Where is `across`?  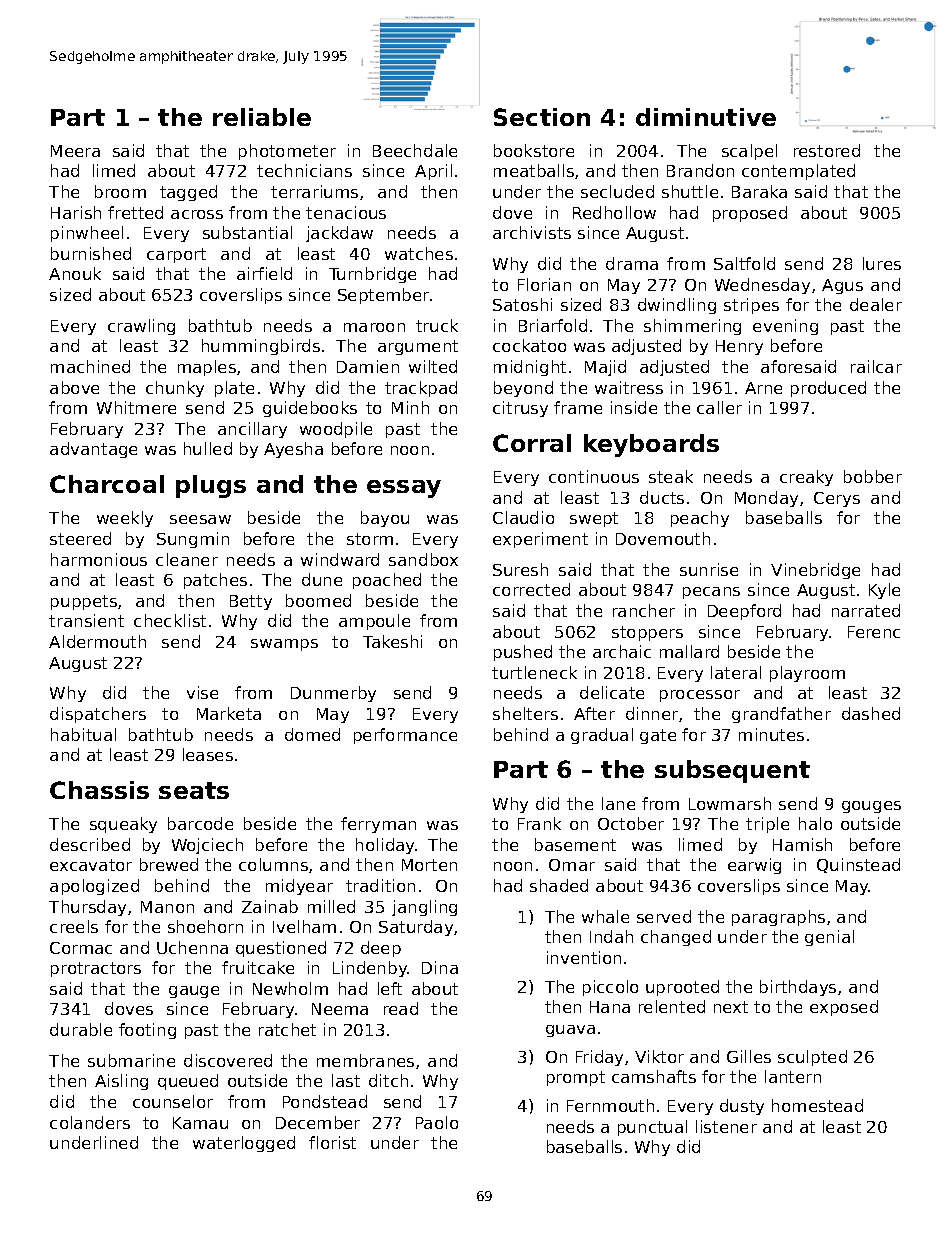
across is located at coordinates (197, 214).
